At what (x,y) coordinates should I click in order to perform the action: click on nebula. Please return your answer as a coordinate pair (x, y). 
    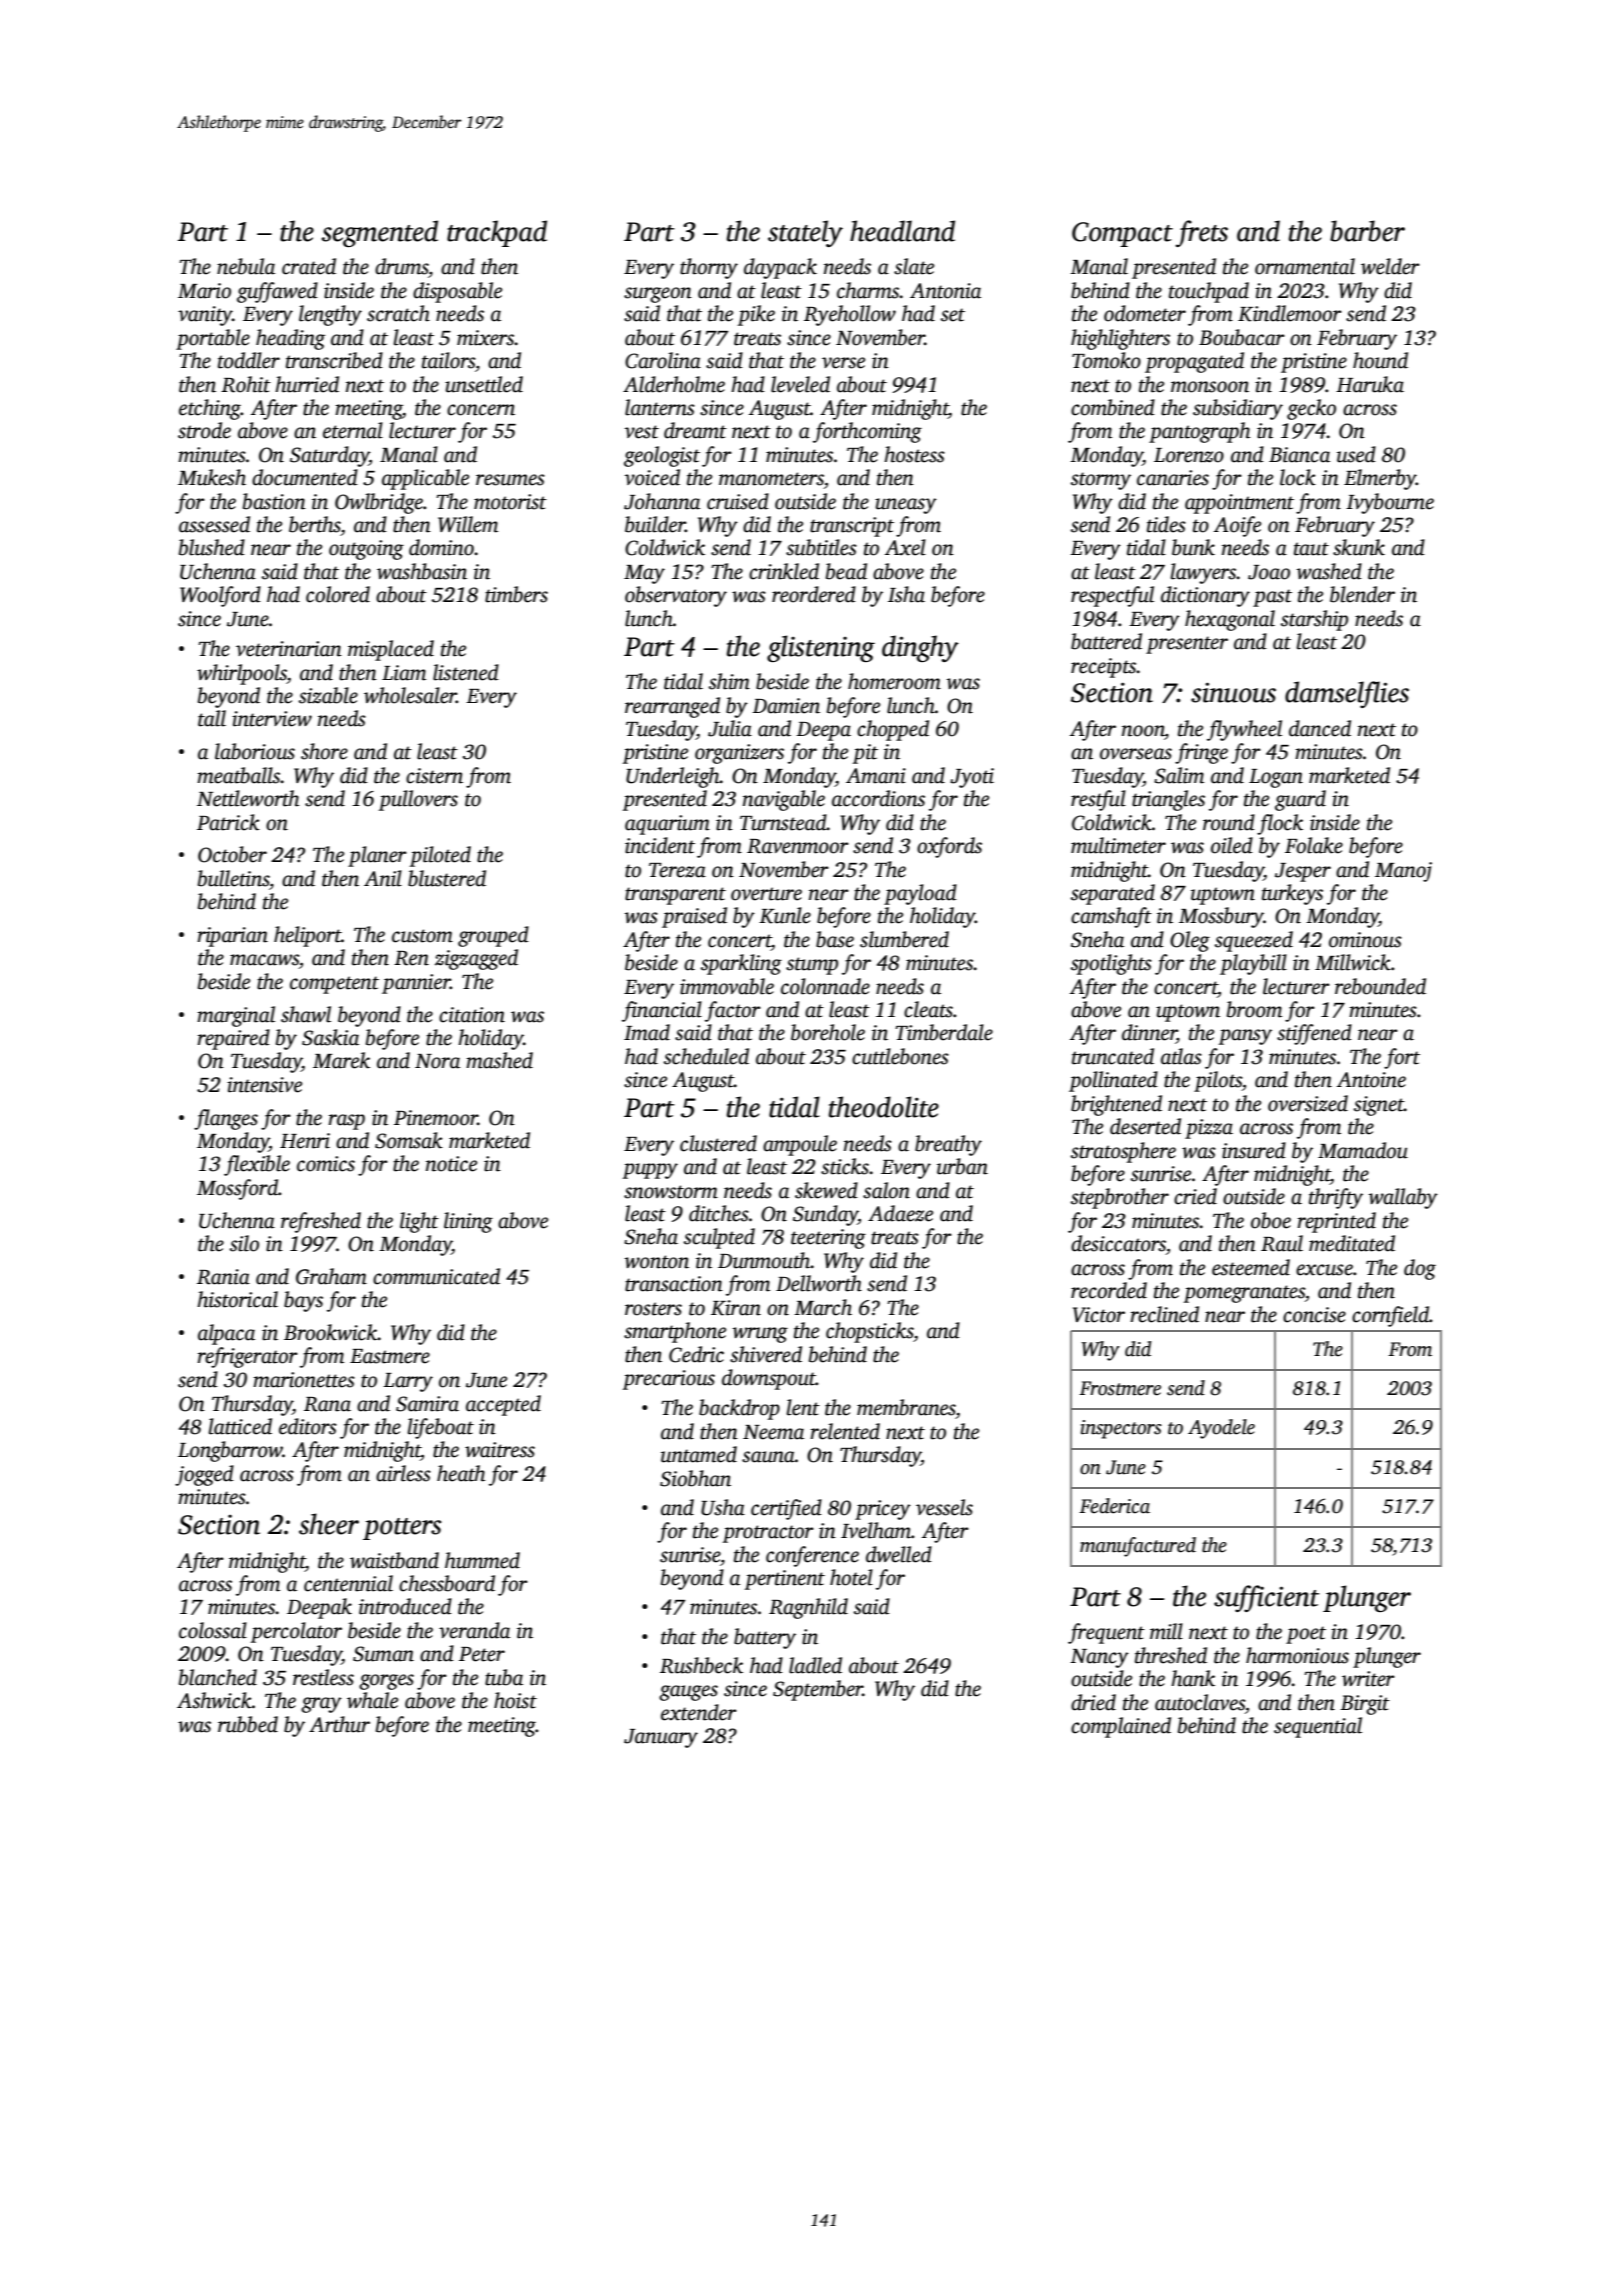
    Looking at the image, I should click on (246, 266).
